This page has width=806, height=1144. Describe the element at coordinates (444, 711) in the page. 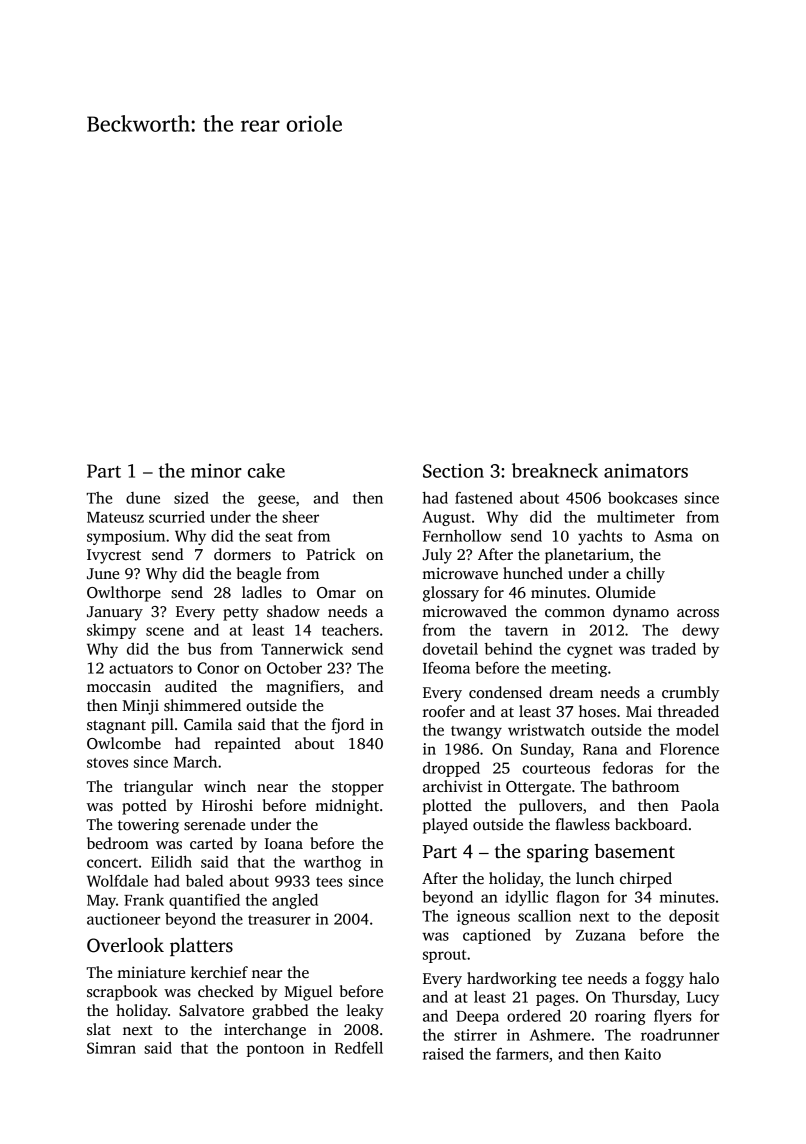

I see `roofer` at that location.
